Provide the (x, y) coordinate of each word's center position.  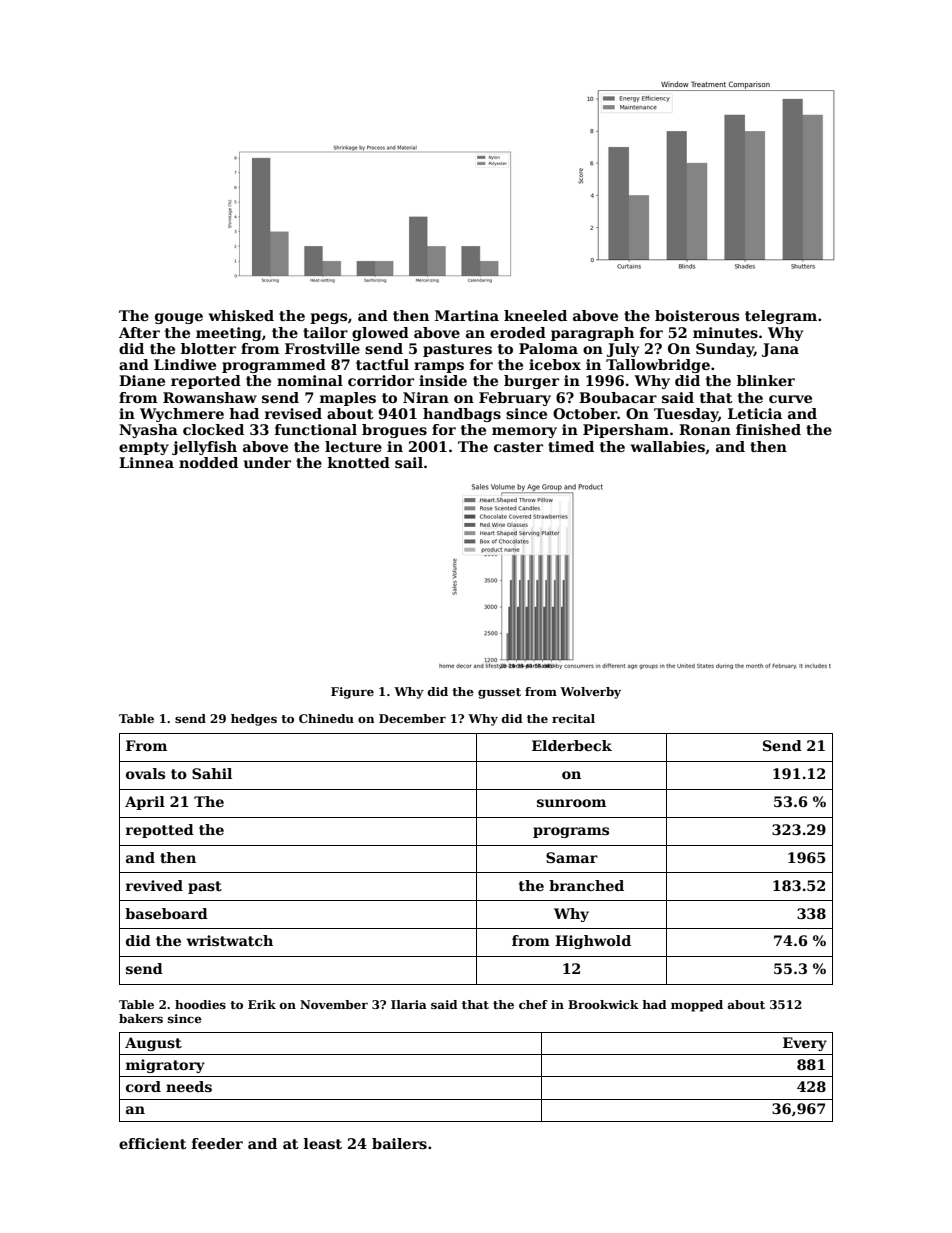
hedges (254, 720)
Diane (142, 380)
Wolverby (590, 693)
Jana (780, 350)
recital (573, 718)
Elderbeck (572, 745)
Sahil (212, 773)
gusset (499, 693)
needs (189, 1086)
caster (518, 447)
